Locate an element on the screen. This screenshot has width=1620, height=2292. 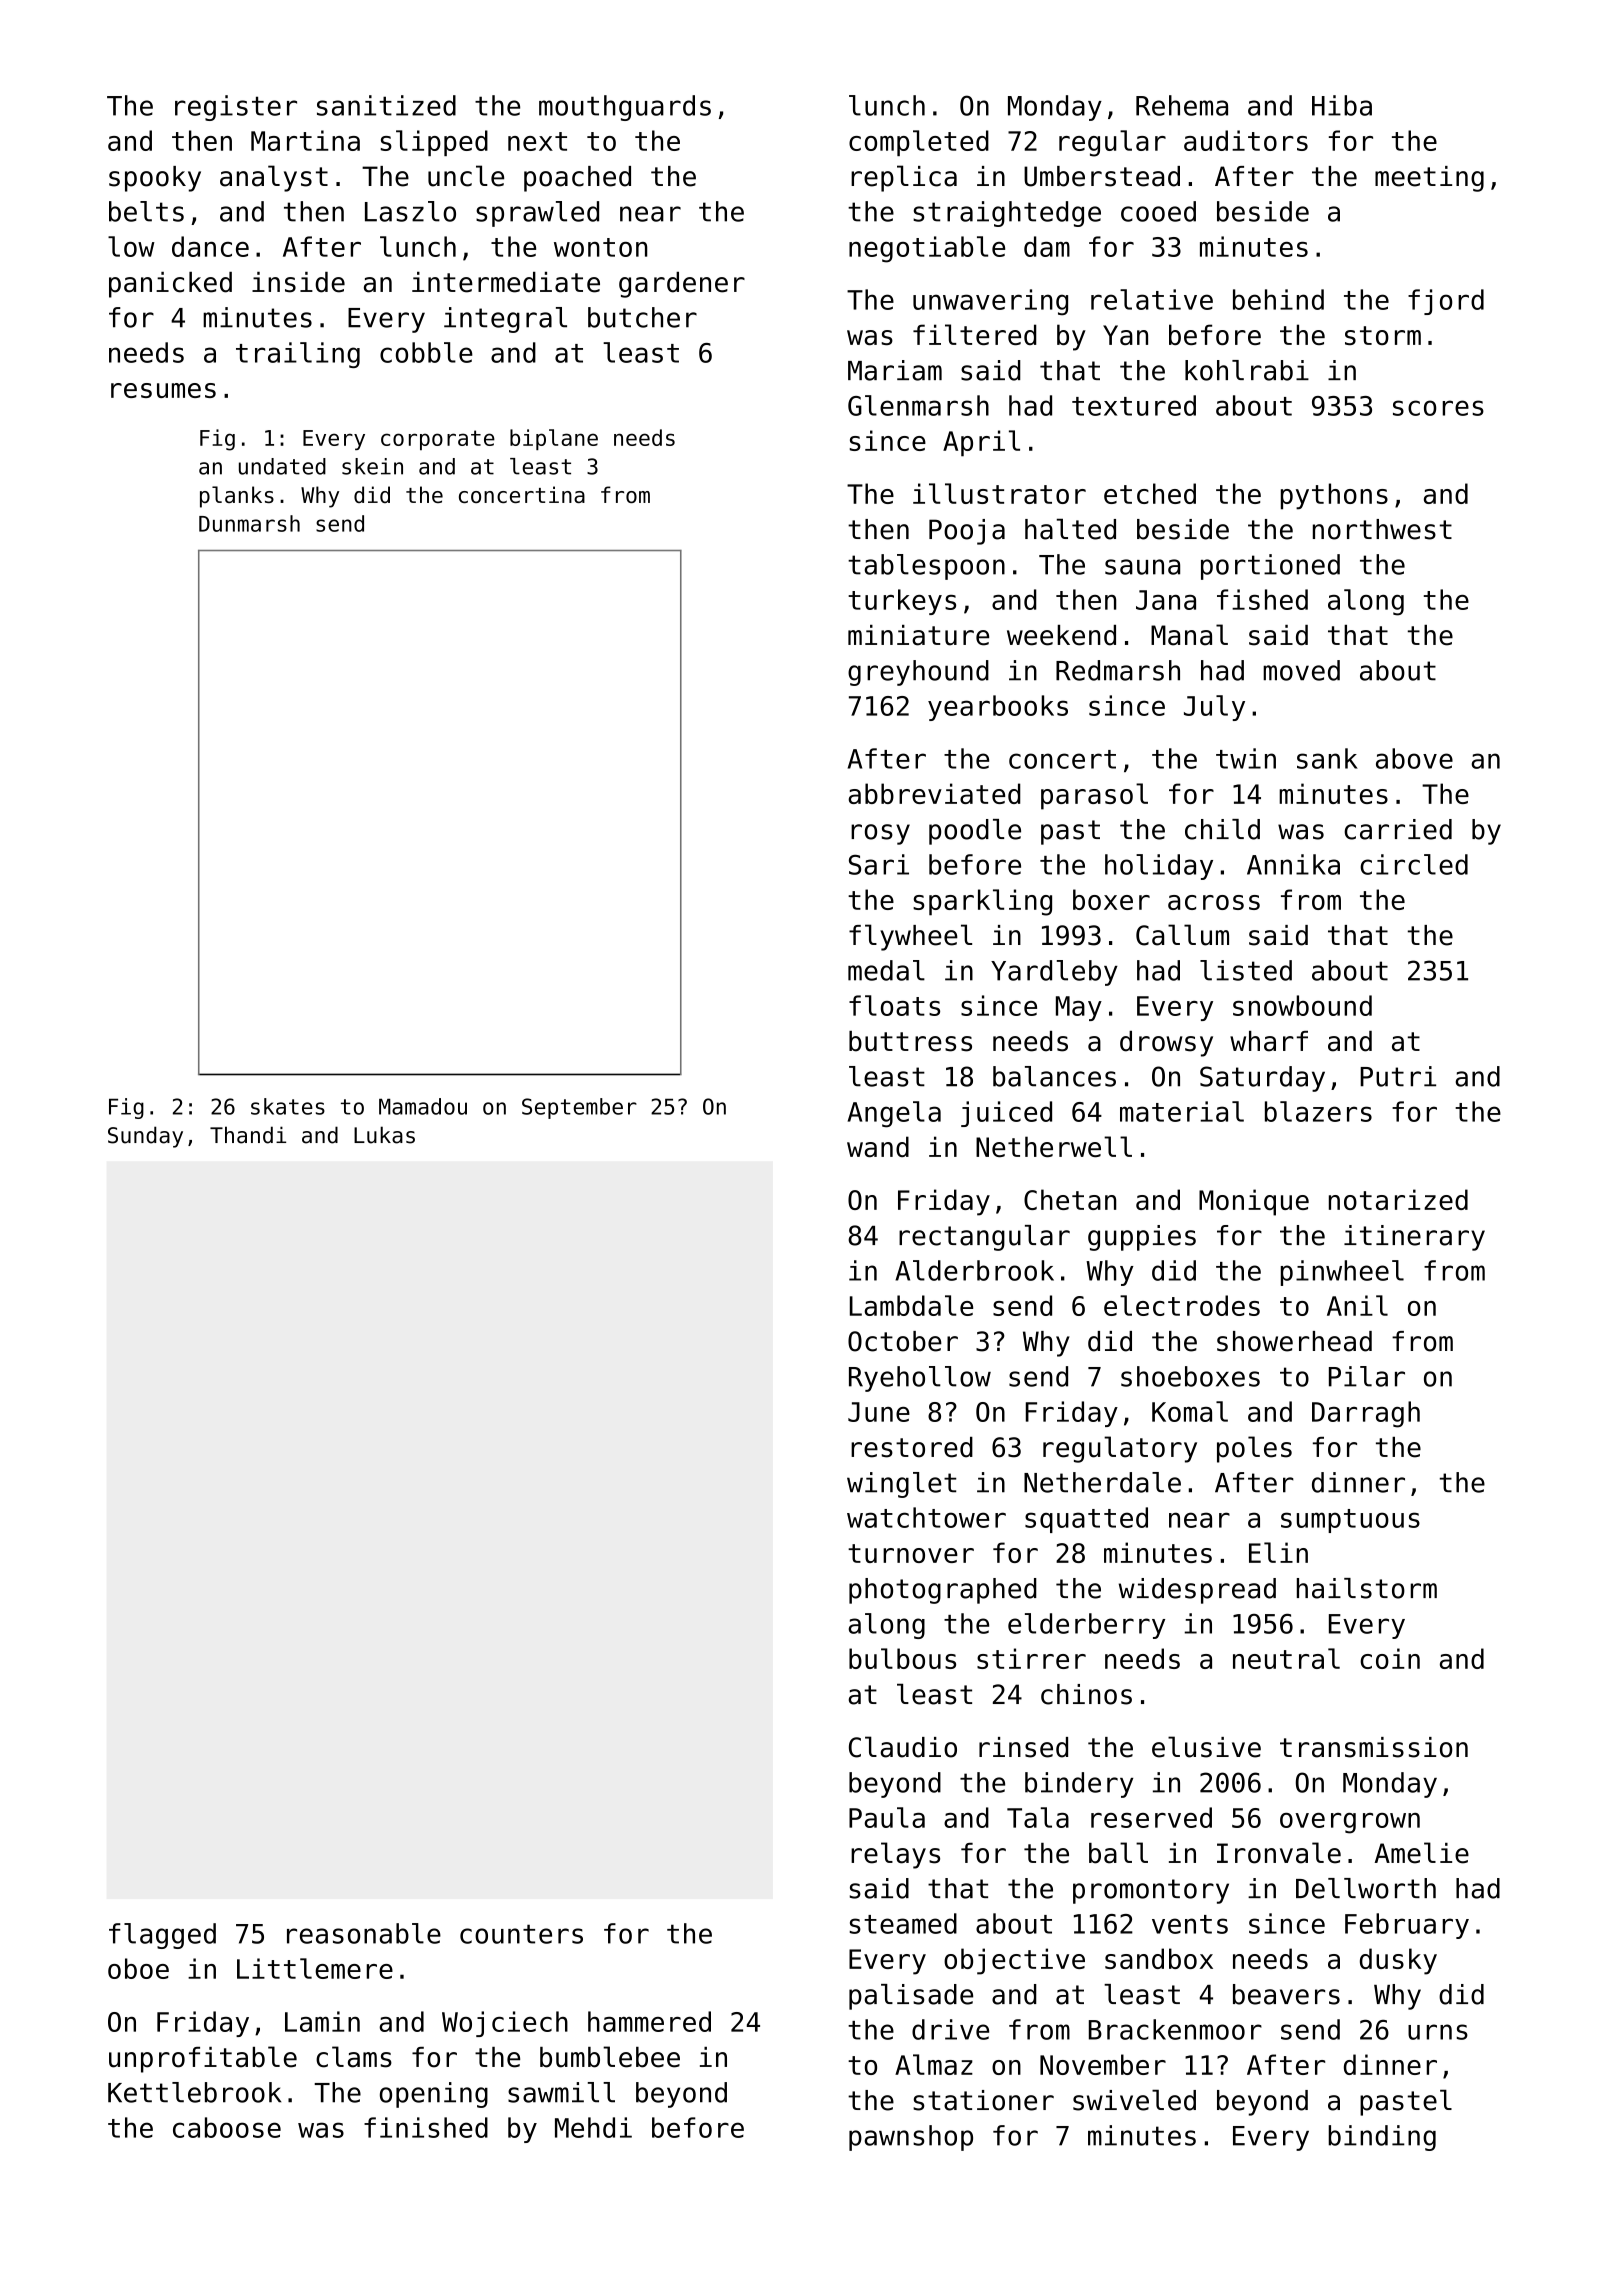
completed is located at coordinates (919, 143).
